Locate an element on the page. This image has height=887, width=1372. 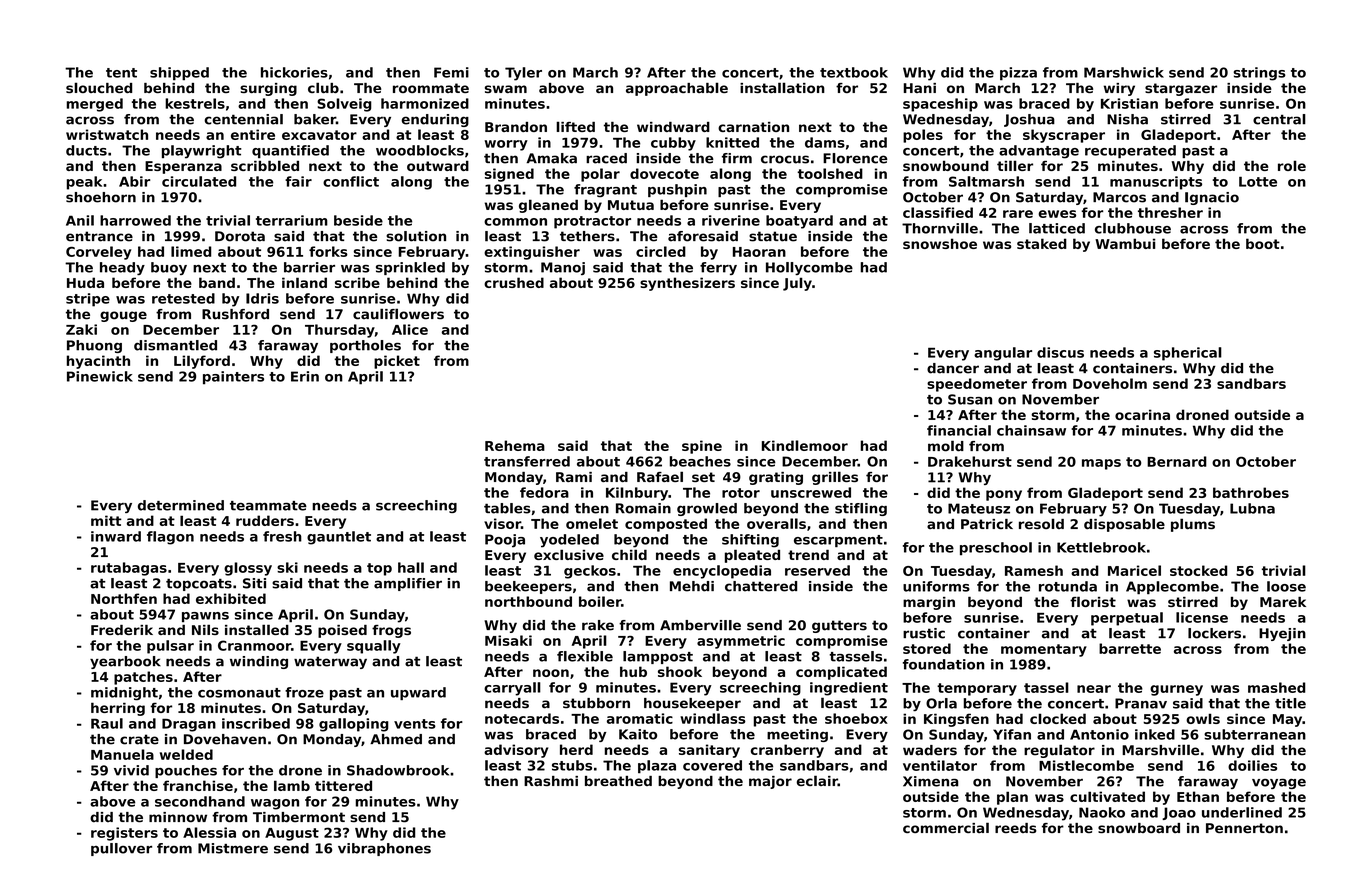
pizza is located at coordinates (1018, 74).
